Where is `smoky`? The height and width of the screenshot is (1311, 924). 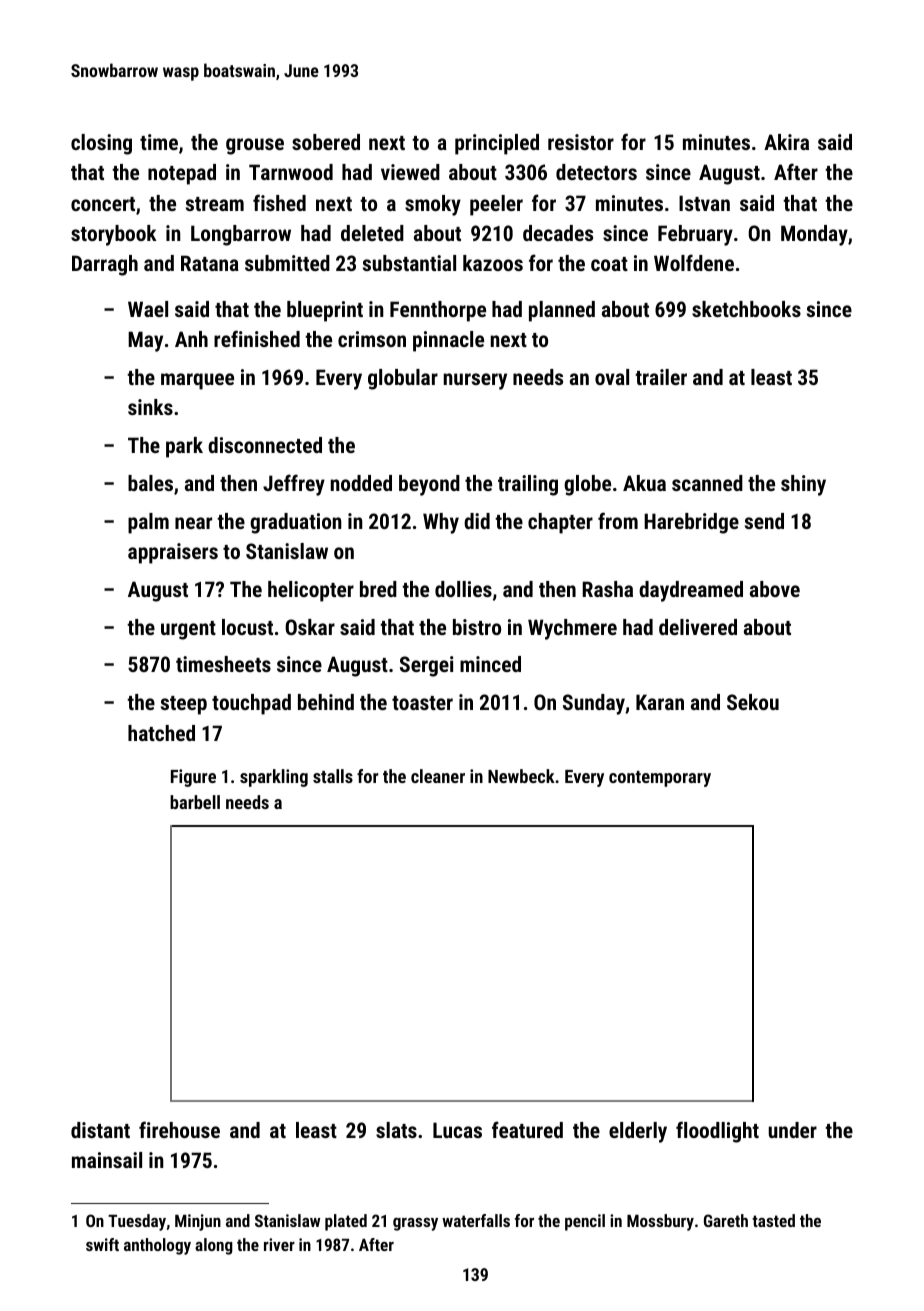 smoky is located at coordinates (433, 205).
